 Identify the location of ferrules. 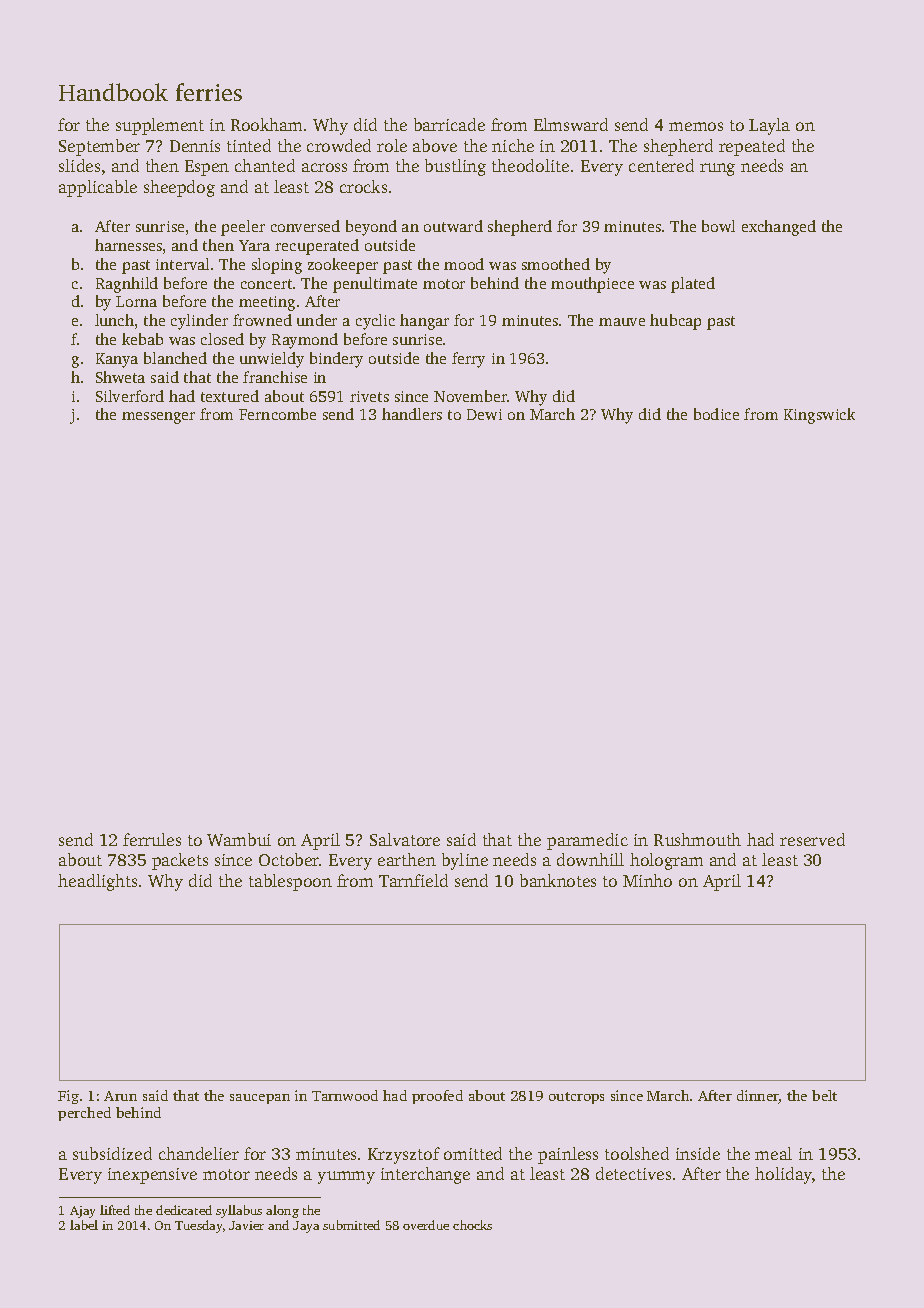
(152, 839).
